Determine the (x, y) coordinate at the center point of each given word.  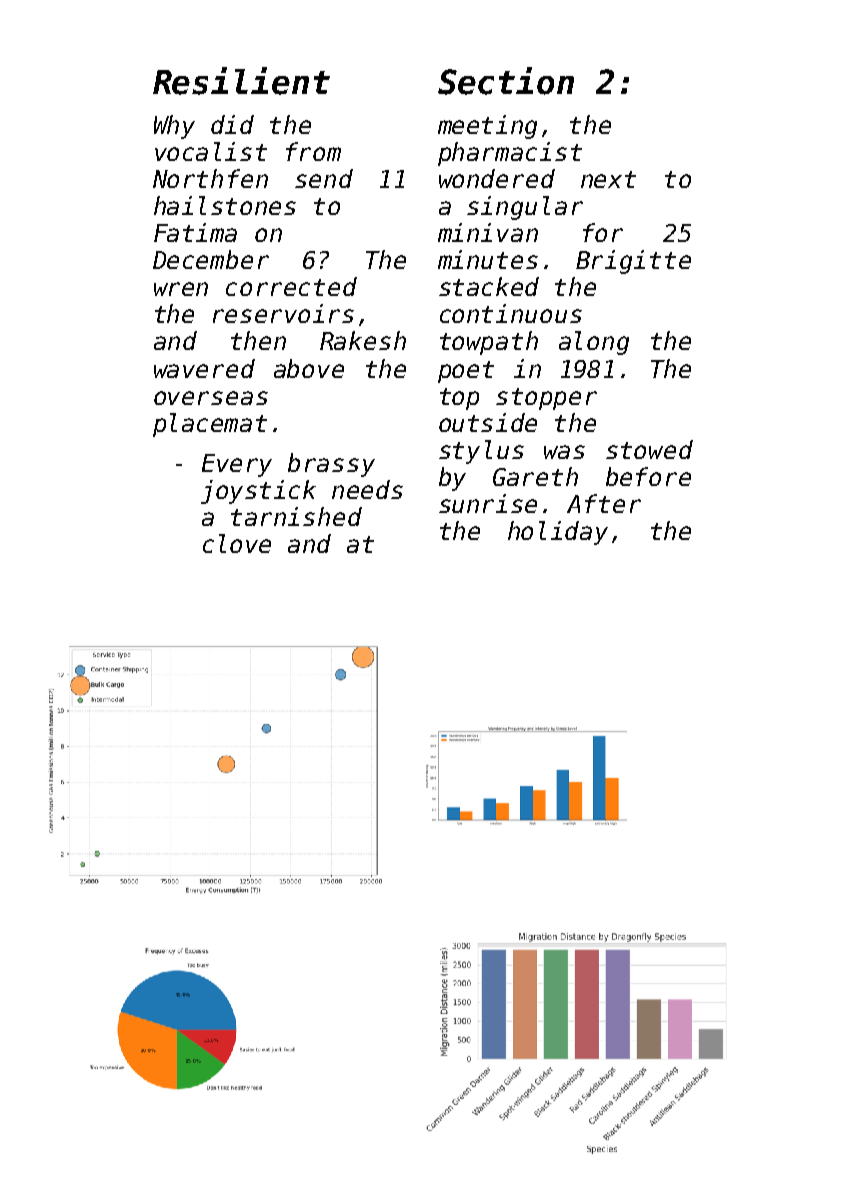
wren (181, 289)
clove (237, 543)
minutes (488, 259)
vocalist (211, 151)
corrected (291, 286)
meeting (487, 127)
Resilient (241, 81)
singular (525, 208)
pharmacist (510, 154)
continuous (511, 313)
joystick (258, 492)
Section (506, 81)
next (608, 179)
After (604, 503)
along (594, 343)
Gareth (535, 476)
